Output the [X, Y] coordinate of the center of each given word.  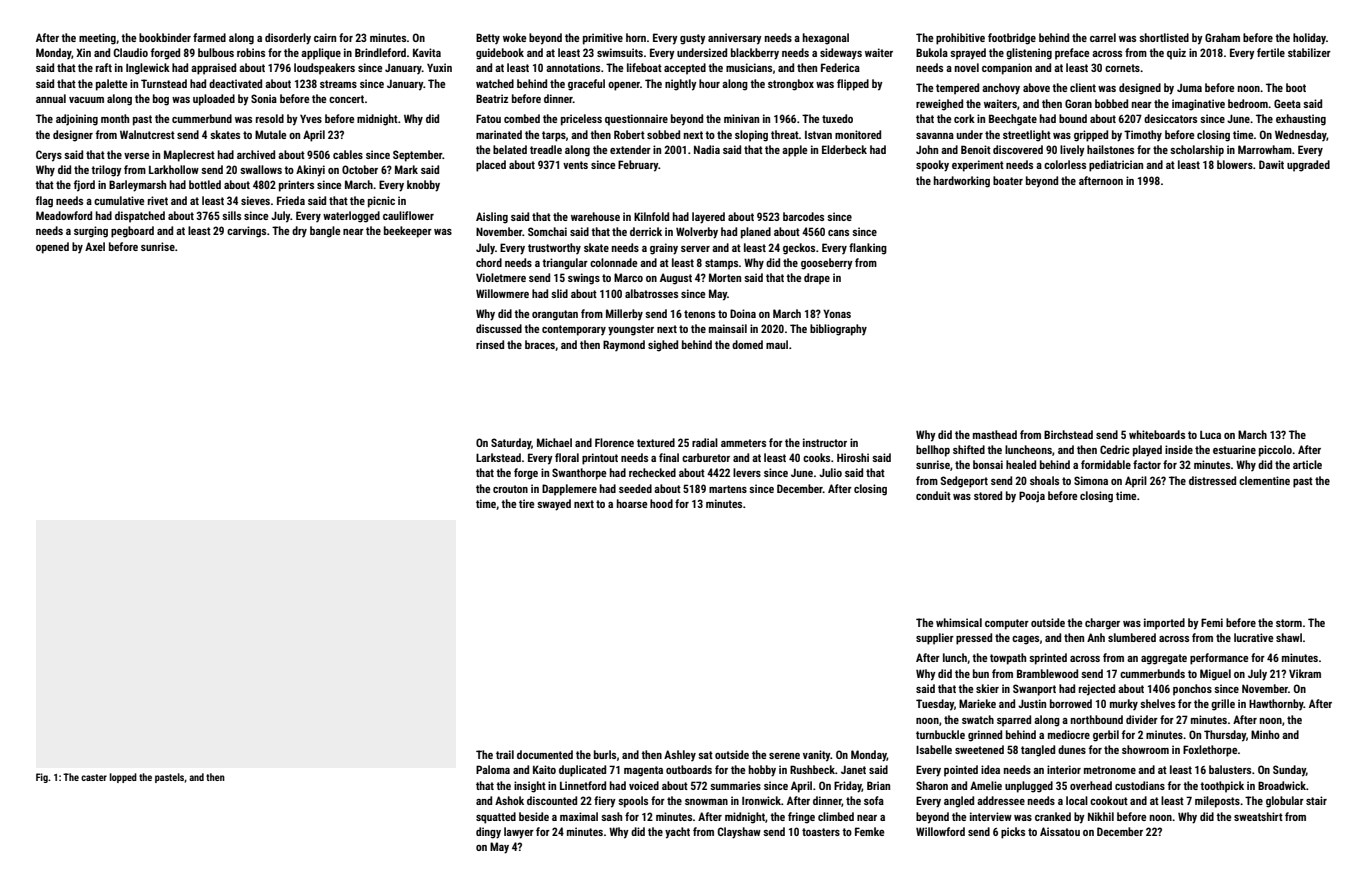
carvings [246, 232]
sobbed [663, 134]
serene [784, 756]
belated [510, 149]
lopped [123, 778]
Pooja [1032, 497]
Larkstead [498, 457]
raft [104, 67]
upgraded [1308, 166]
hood [661, 503]
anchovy [1001, 89]
